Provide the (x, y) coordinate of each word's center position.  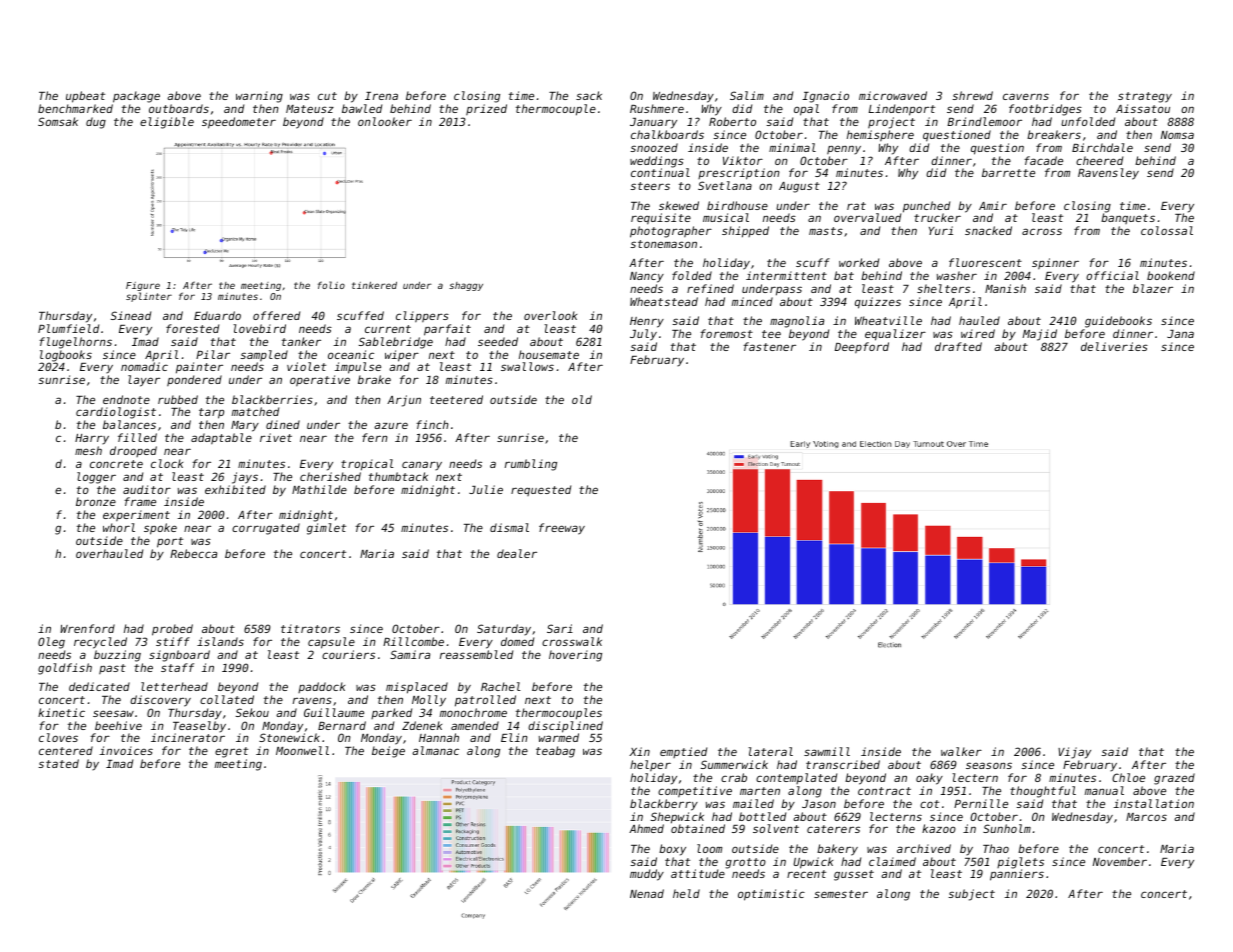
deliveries (1114, 346)
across (1042, 231)
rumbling (531, 465)
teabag (555, 752)
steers (650, 186)
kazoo (939, 828)
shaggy (466, 286)
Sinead (131, 315)
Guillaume (334, 712)
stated (59, 763)
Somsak (58, 121)
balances (129, 424)
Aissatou (1143, 108)
